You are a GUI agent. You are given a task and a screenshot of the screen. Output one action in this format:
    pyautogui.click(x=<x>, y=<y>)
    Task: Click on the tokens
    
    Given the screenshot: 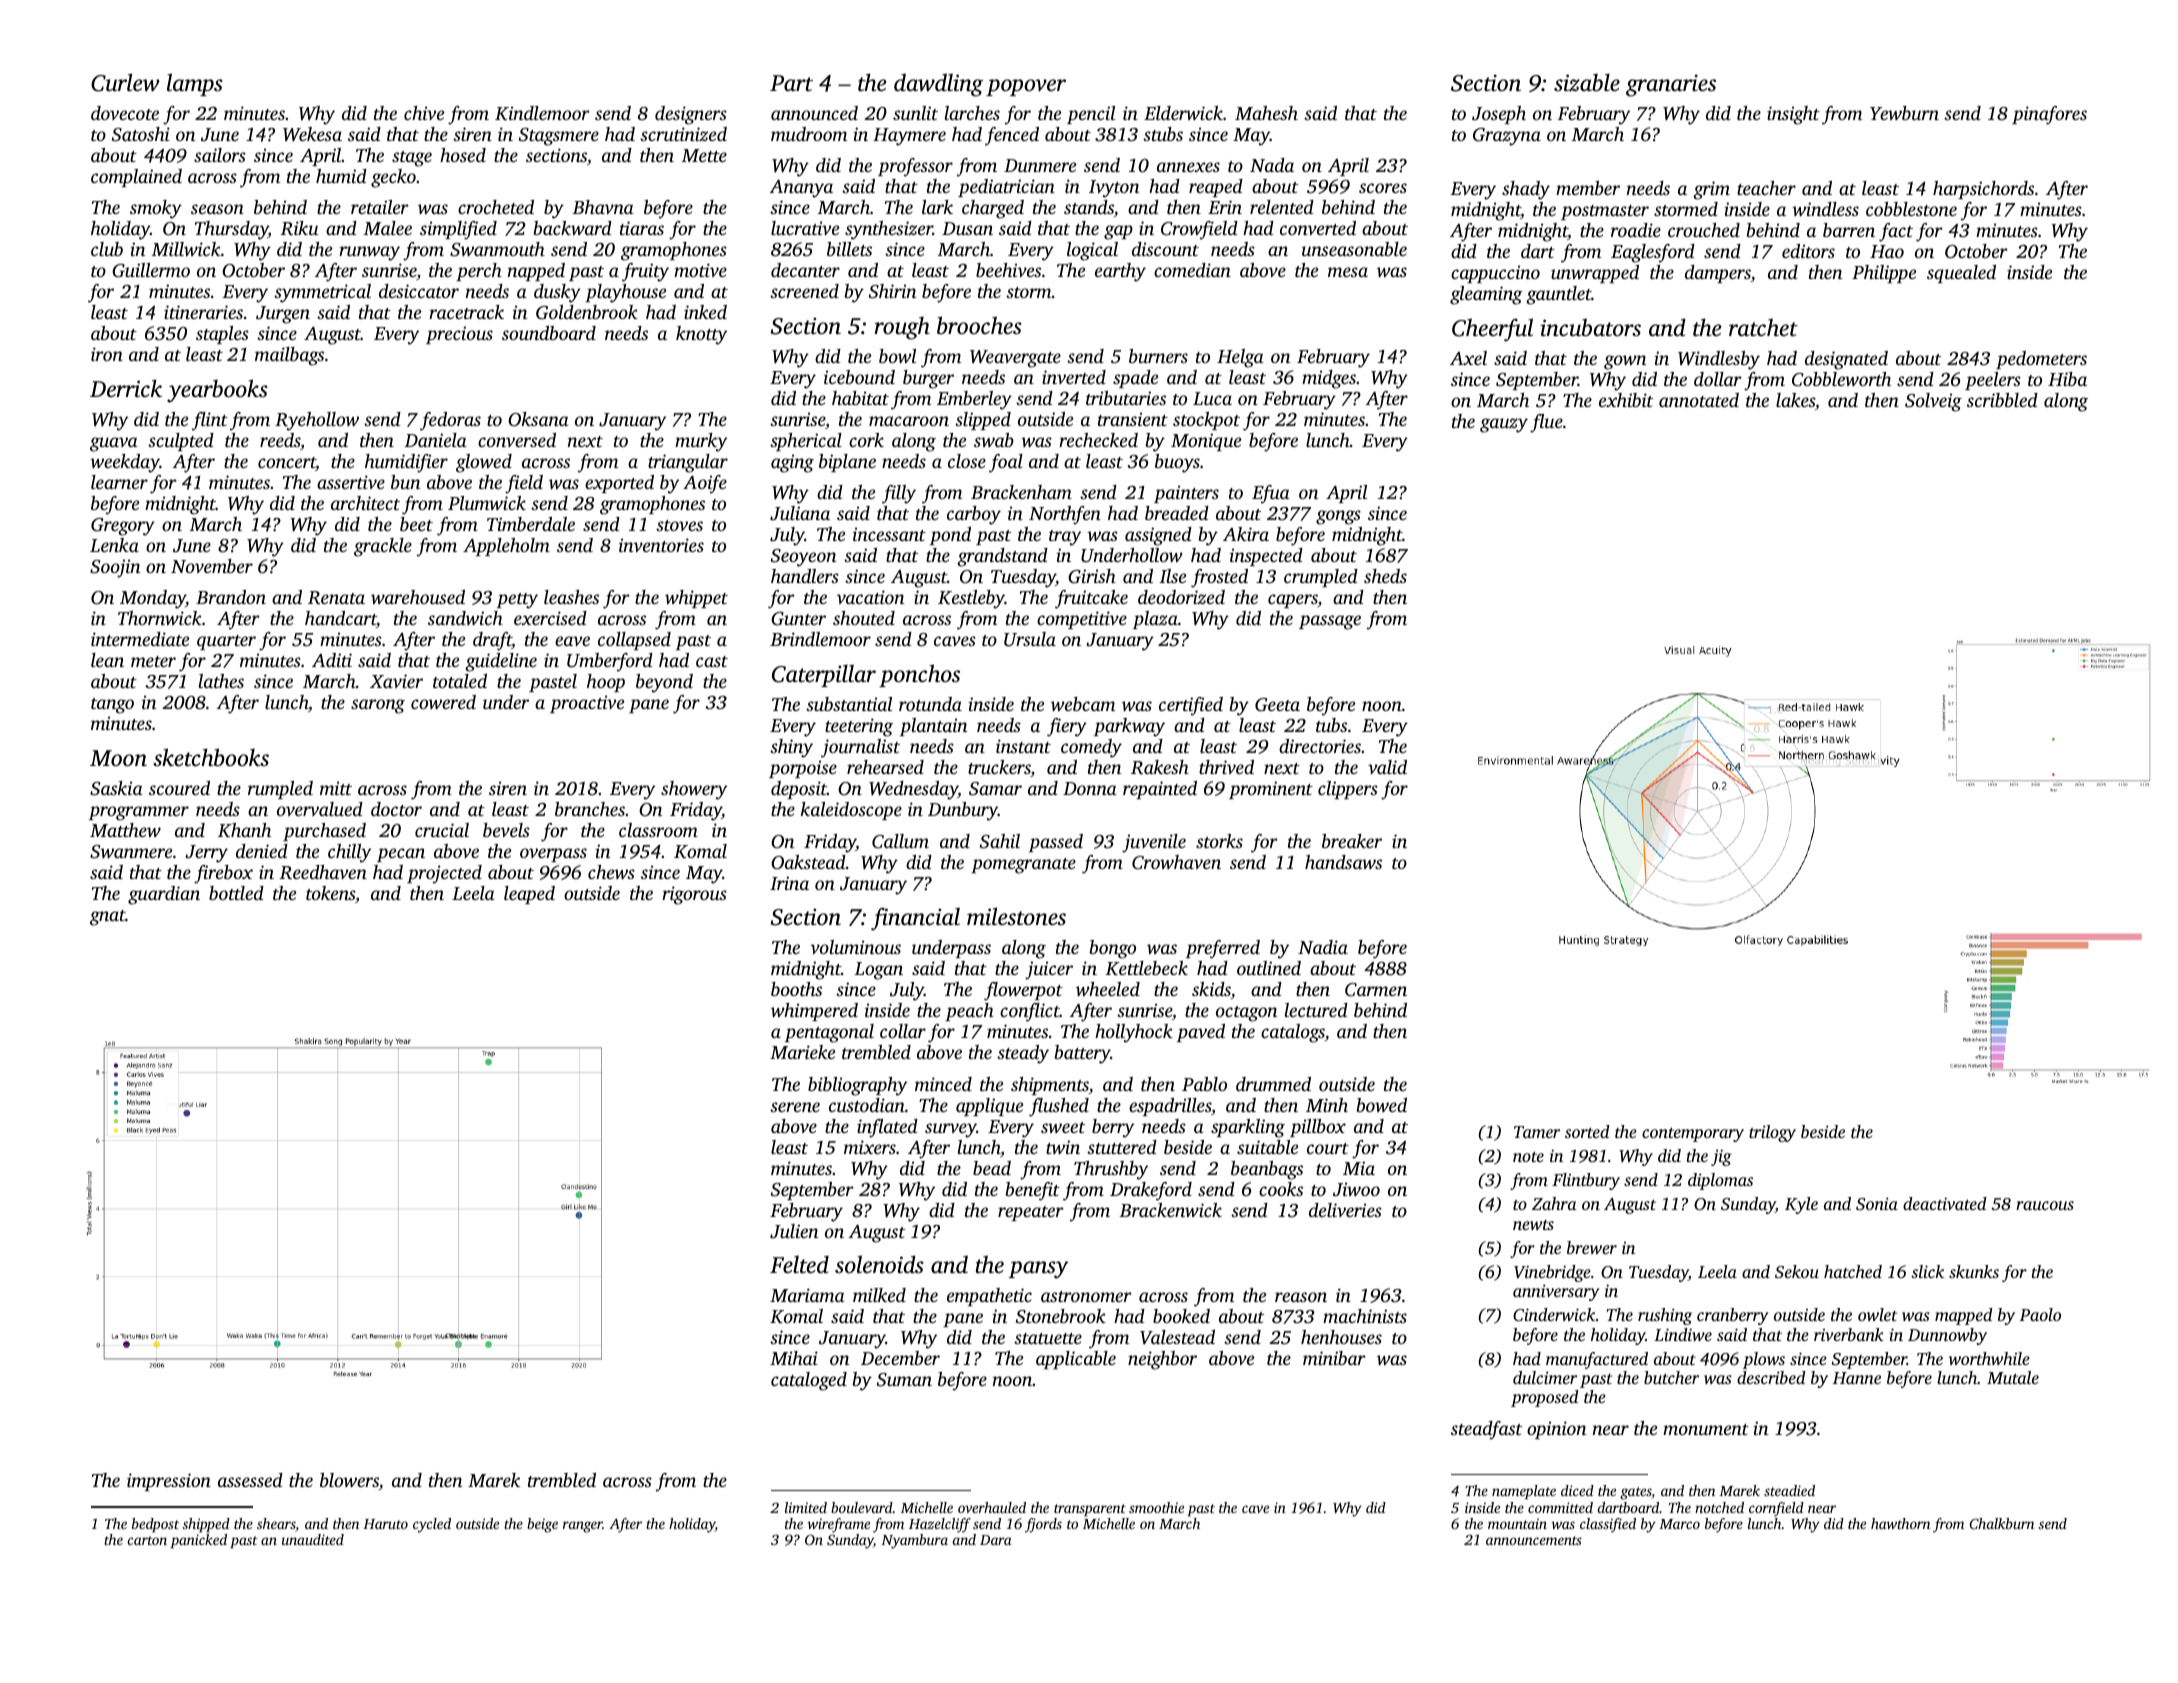 What is the action you would take?
    pyautogui.click(x=330, y=893)
